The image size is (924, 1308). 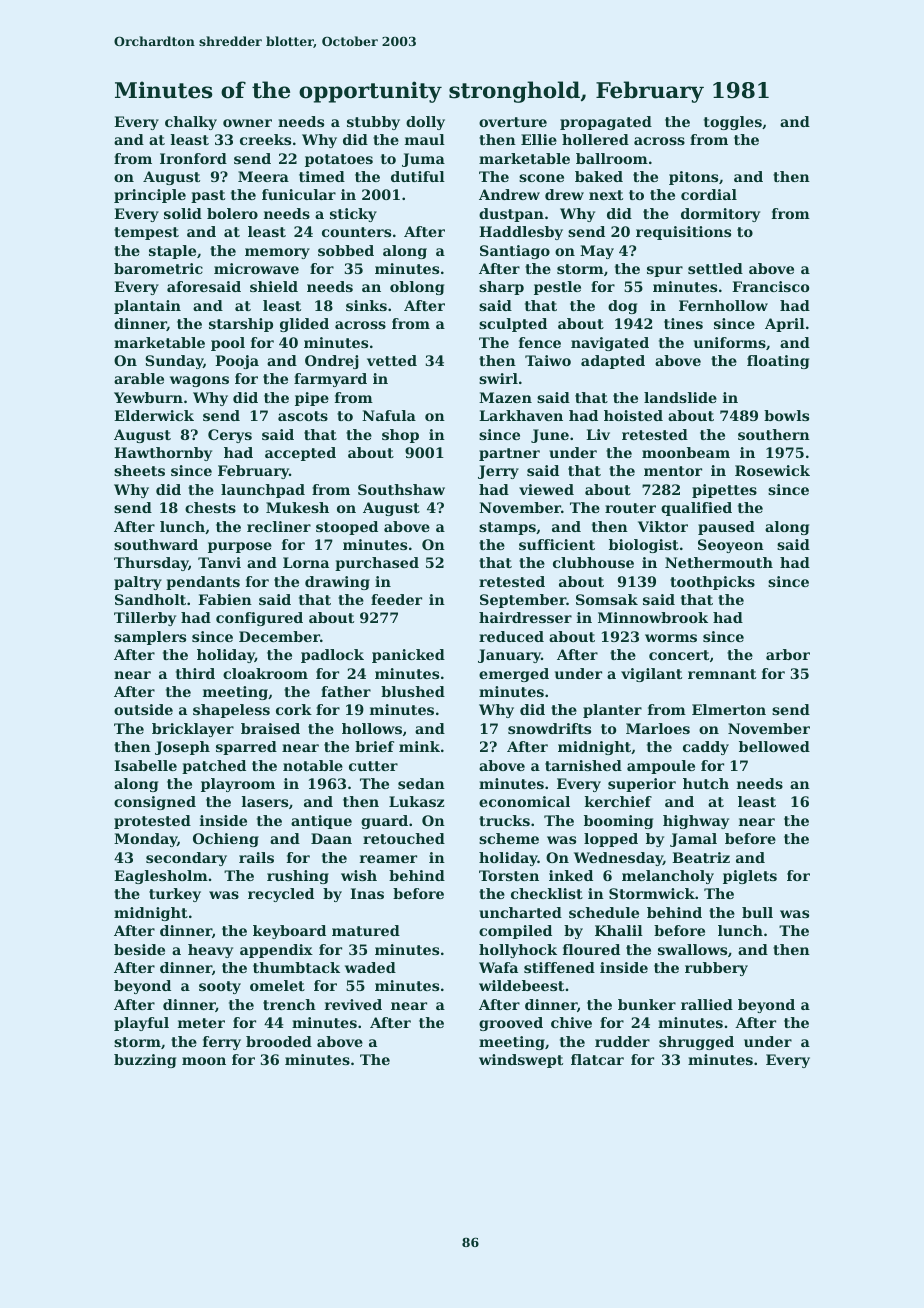 I want to click on overture, so click(x=513, y=122).
